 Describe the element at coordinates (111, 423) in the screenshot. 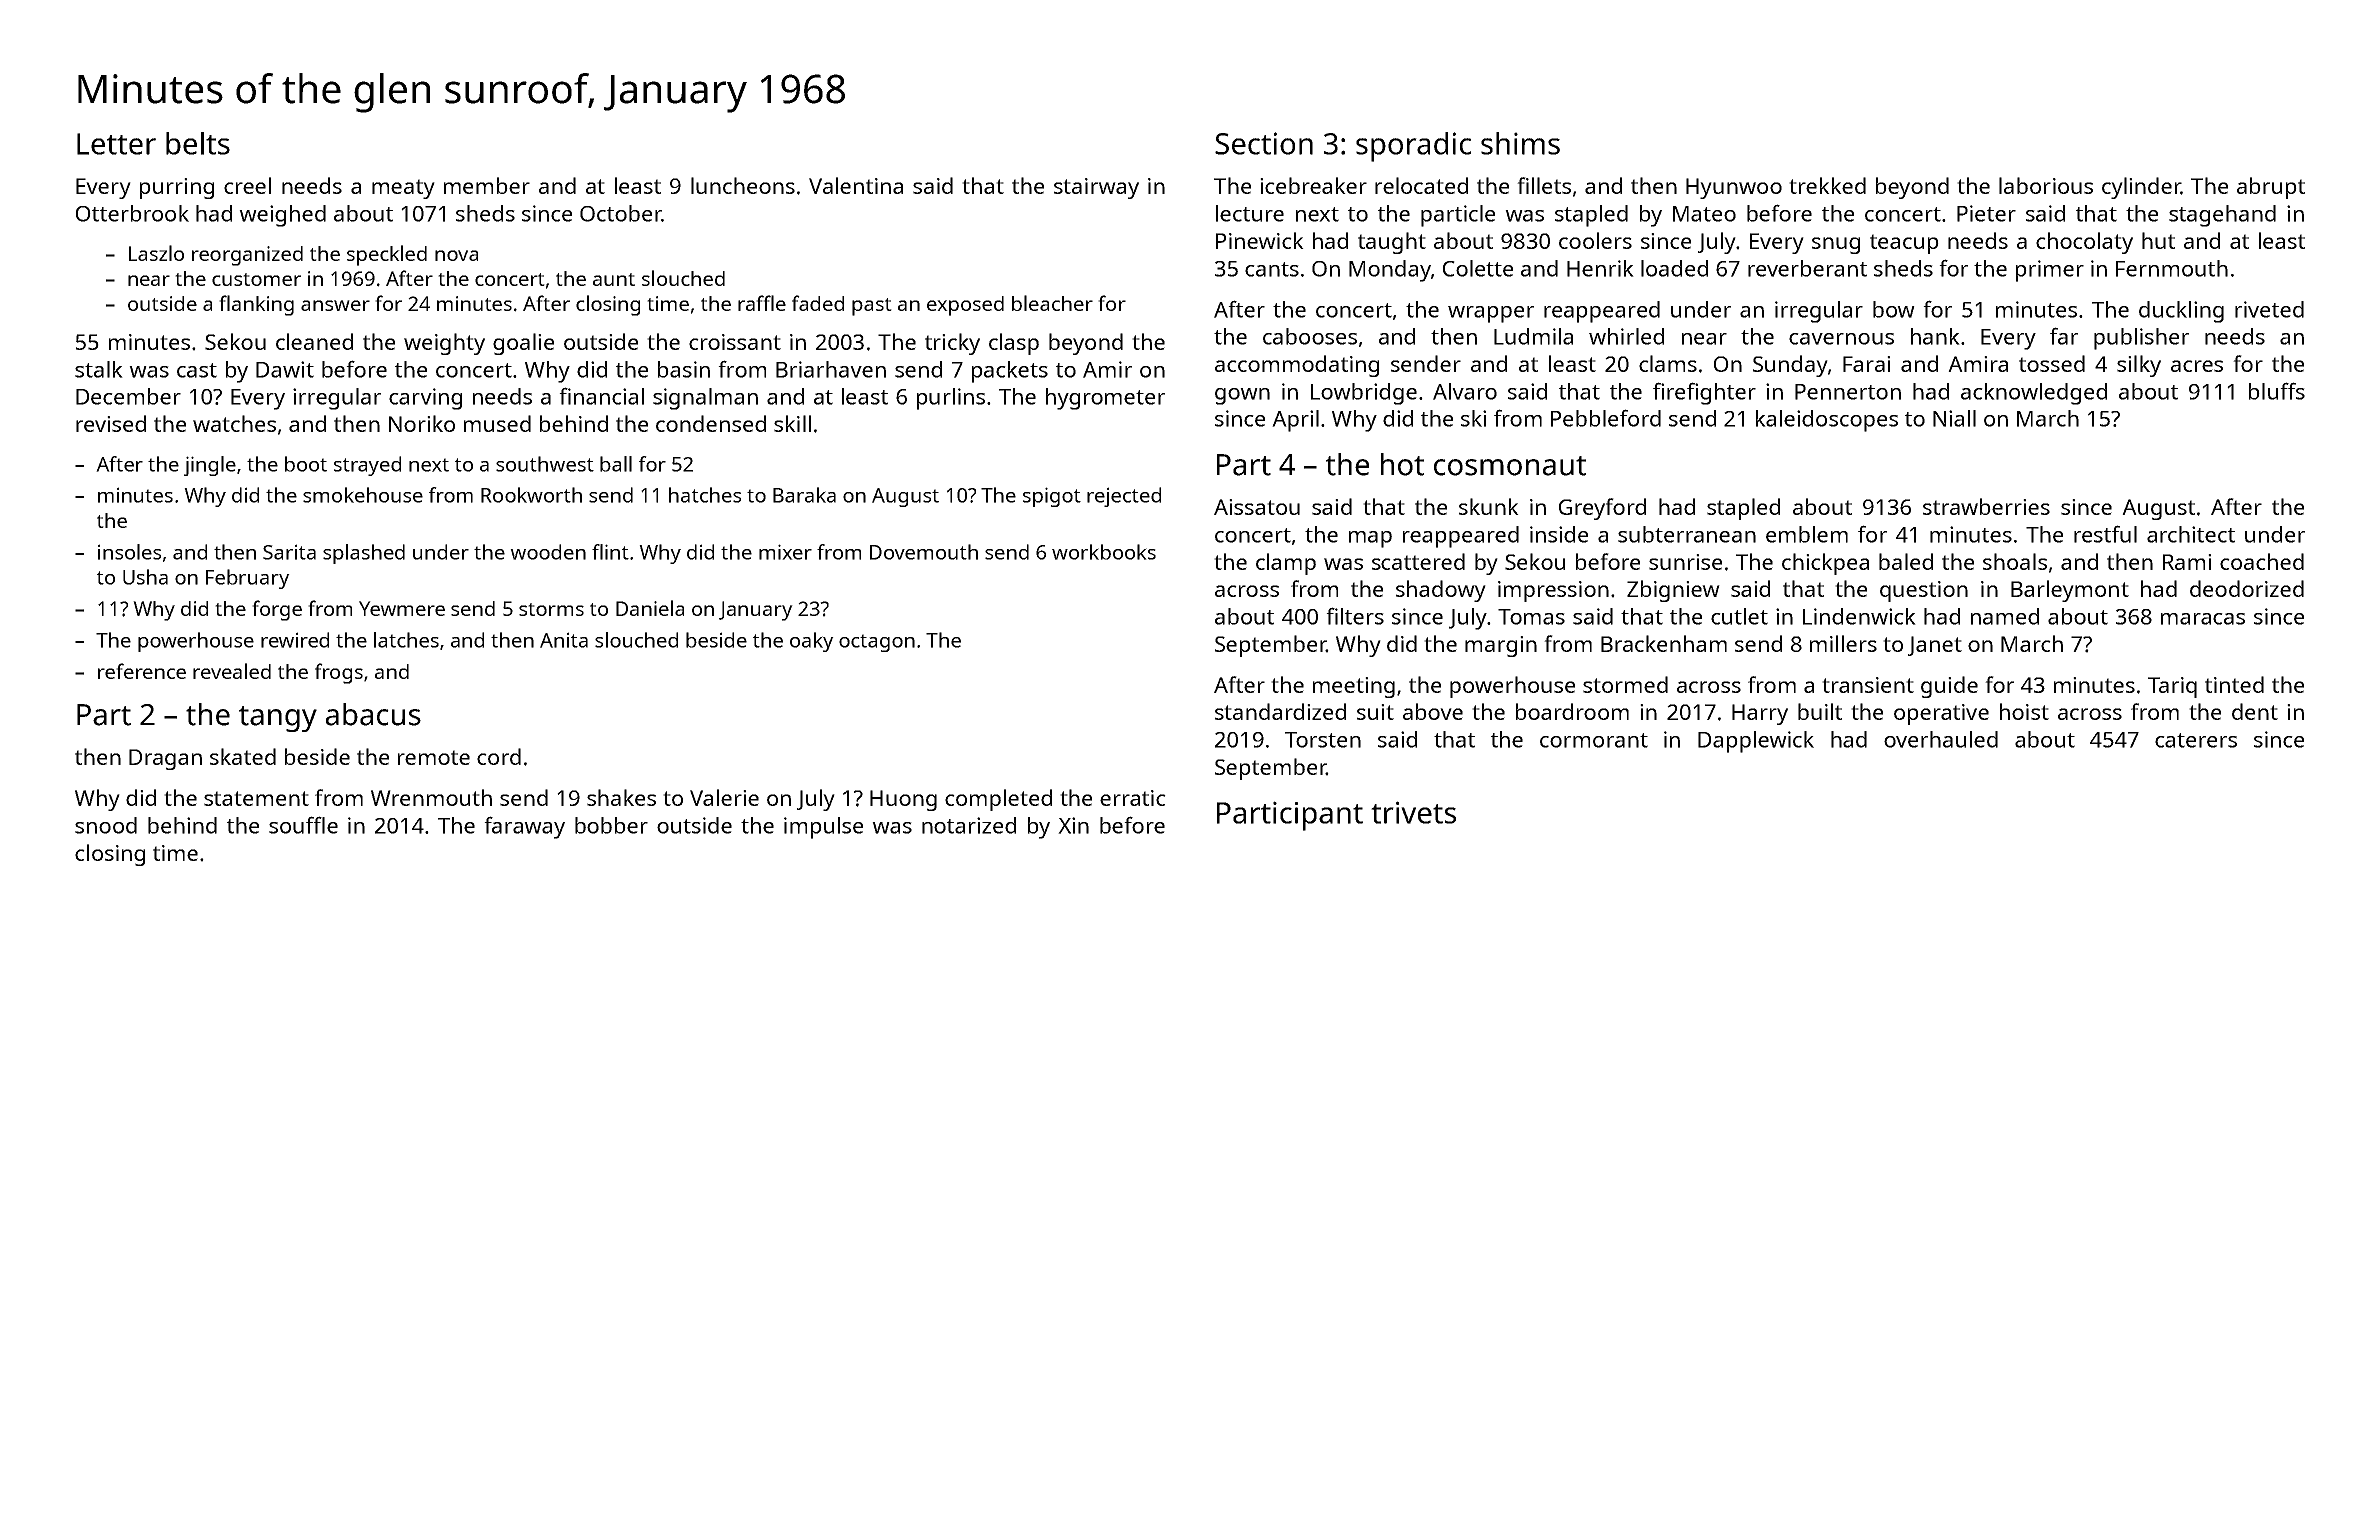

I see `revised` at that location.
